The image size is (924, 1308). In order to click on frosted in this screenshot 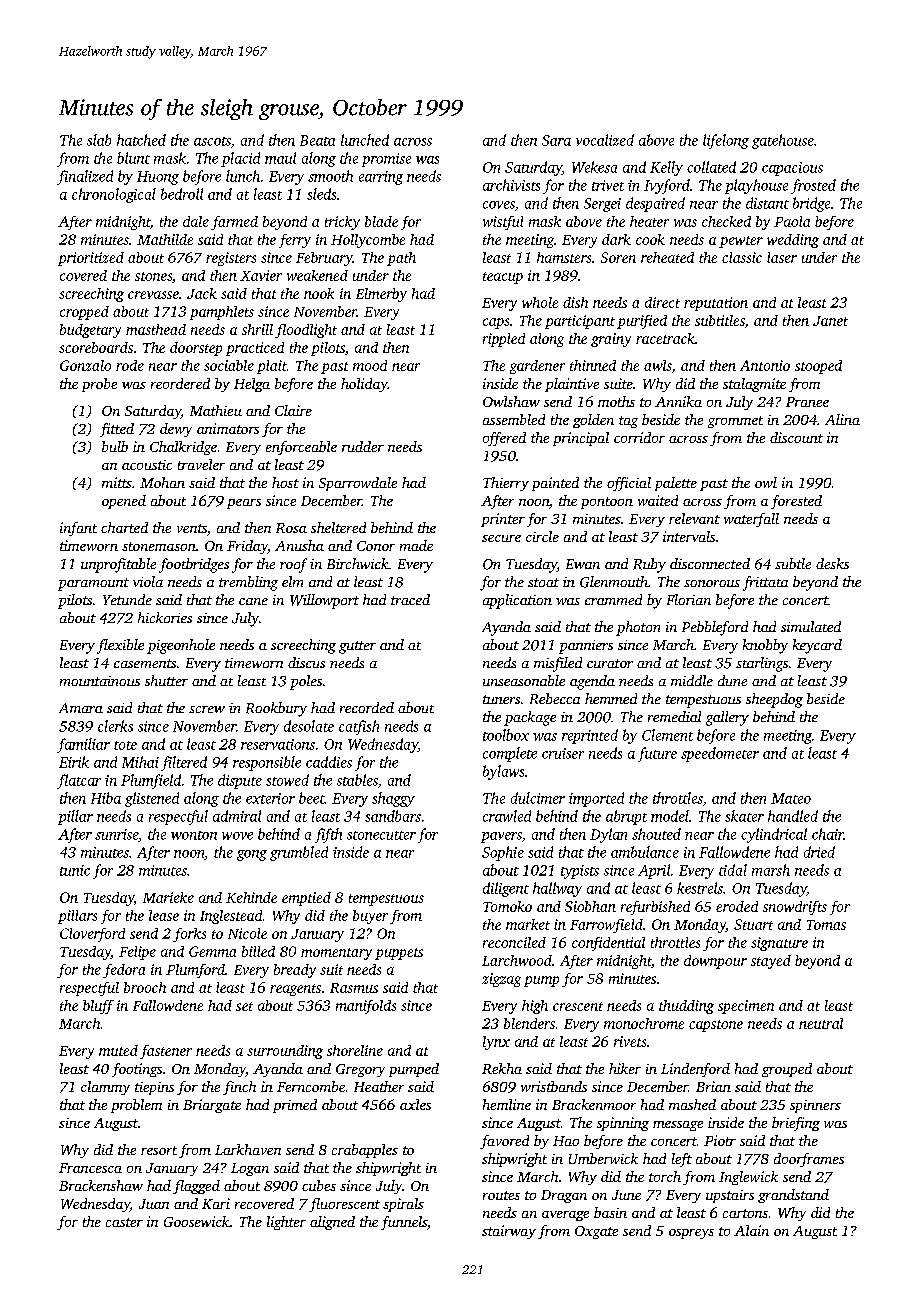, I will do `click(813, 186)`.
